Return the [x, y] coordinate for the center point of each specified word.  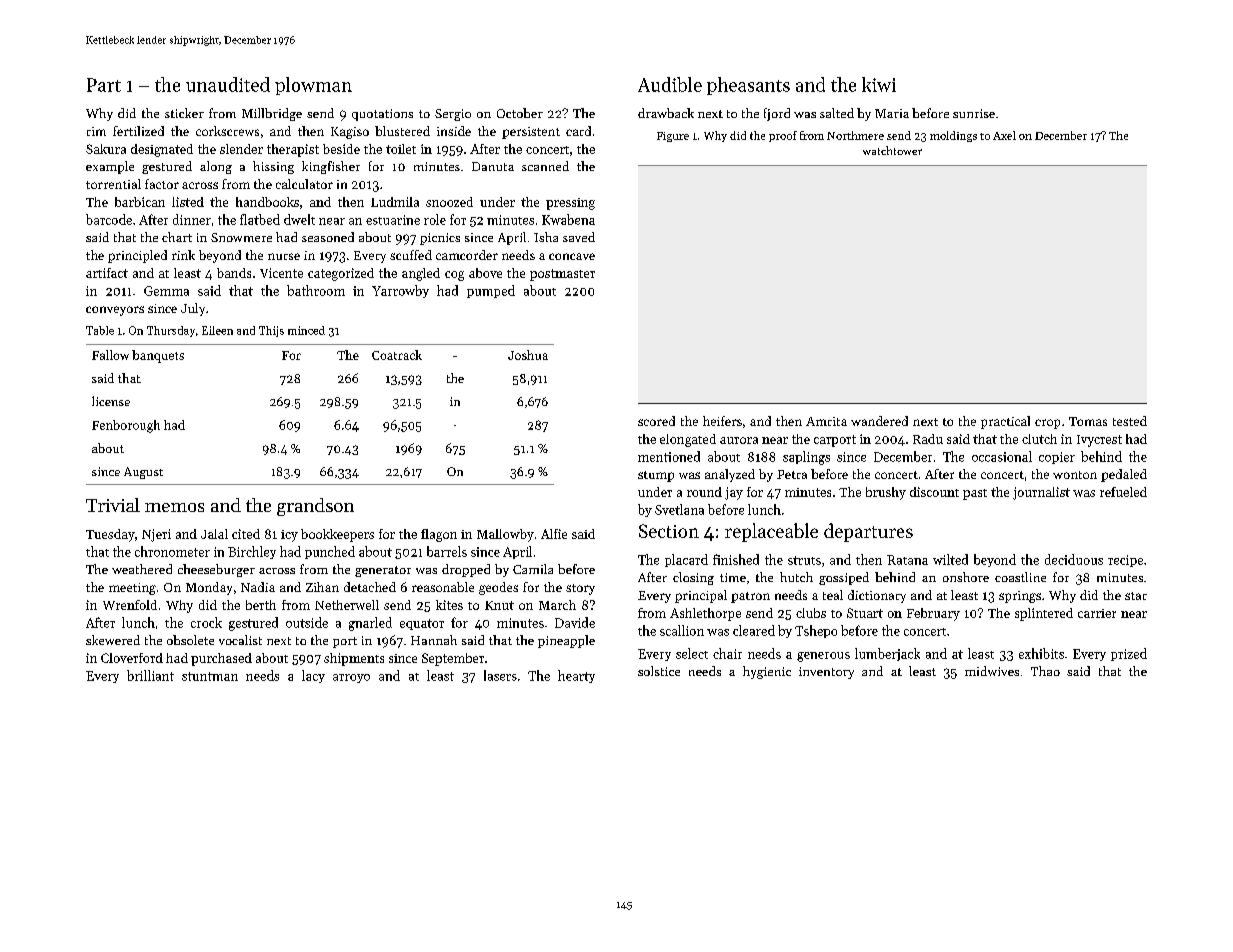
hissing [273, 167]
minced [306, 330]
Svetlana [679, 509]
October [520, 113]
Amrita [826, 421]
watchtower [892, 150]
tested [1130, 421]
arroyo [351, 678]
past [975, 494]
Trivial [113, 505]
